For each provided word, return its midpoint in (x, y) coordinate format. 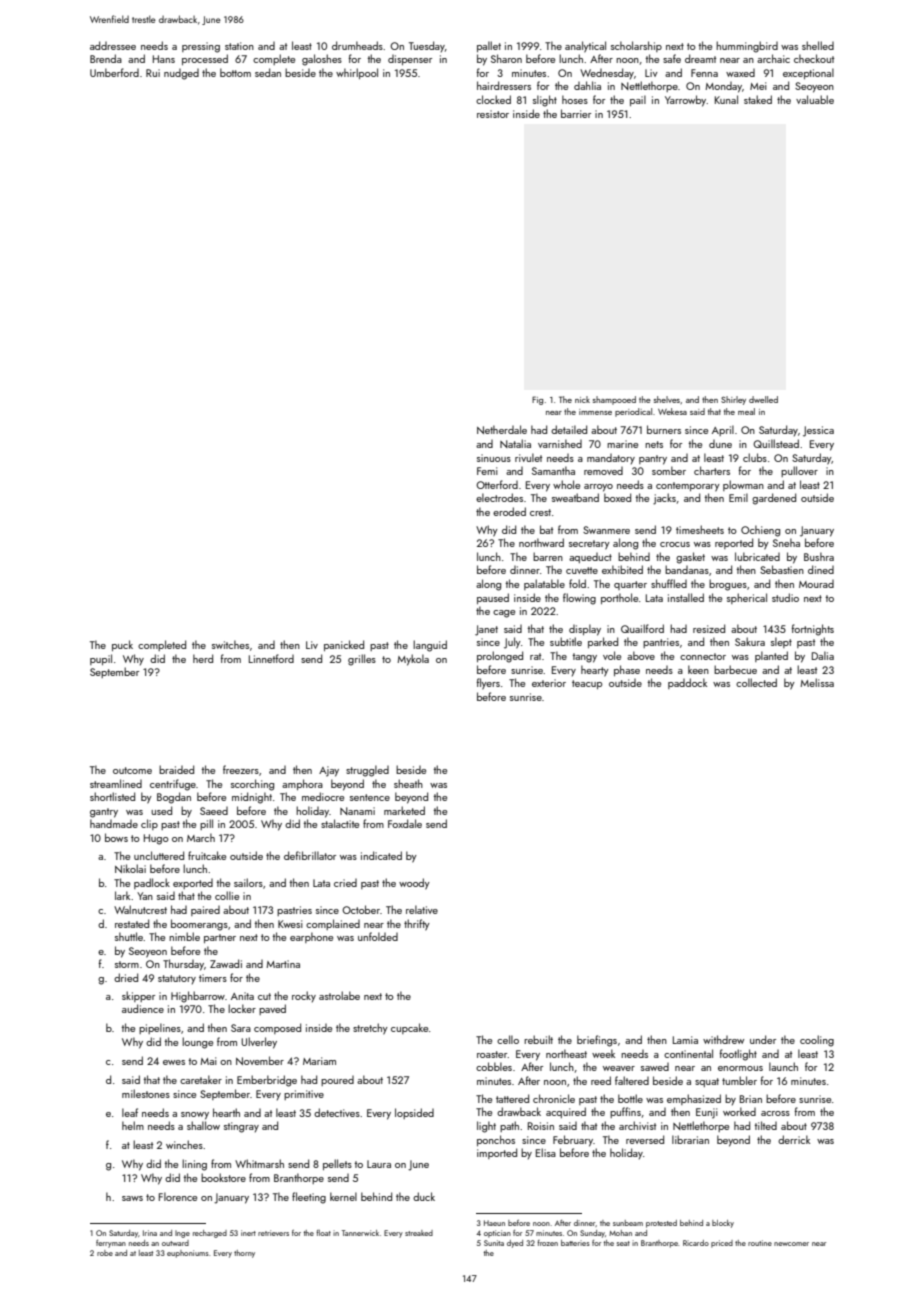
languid (430, 646)
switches (230, 644)
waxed (740, 73)
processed (205, 59)
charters (712, 470)
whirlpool (357, 73)
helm (133, 1125)
